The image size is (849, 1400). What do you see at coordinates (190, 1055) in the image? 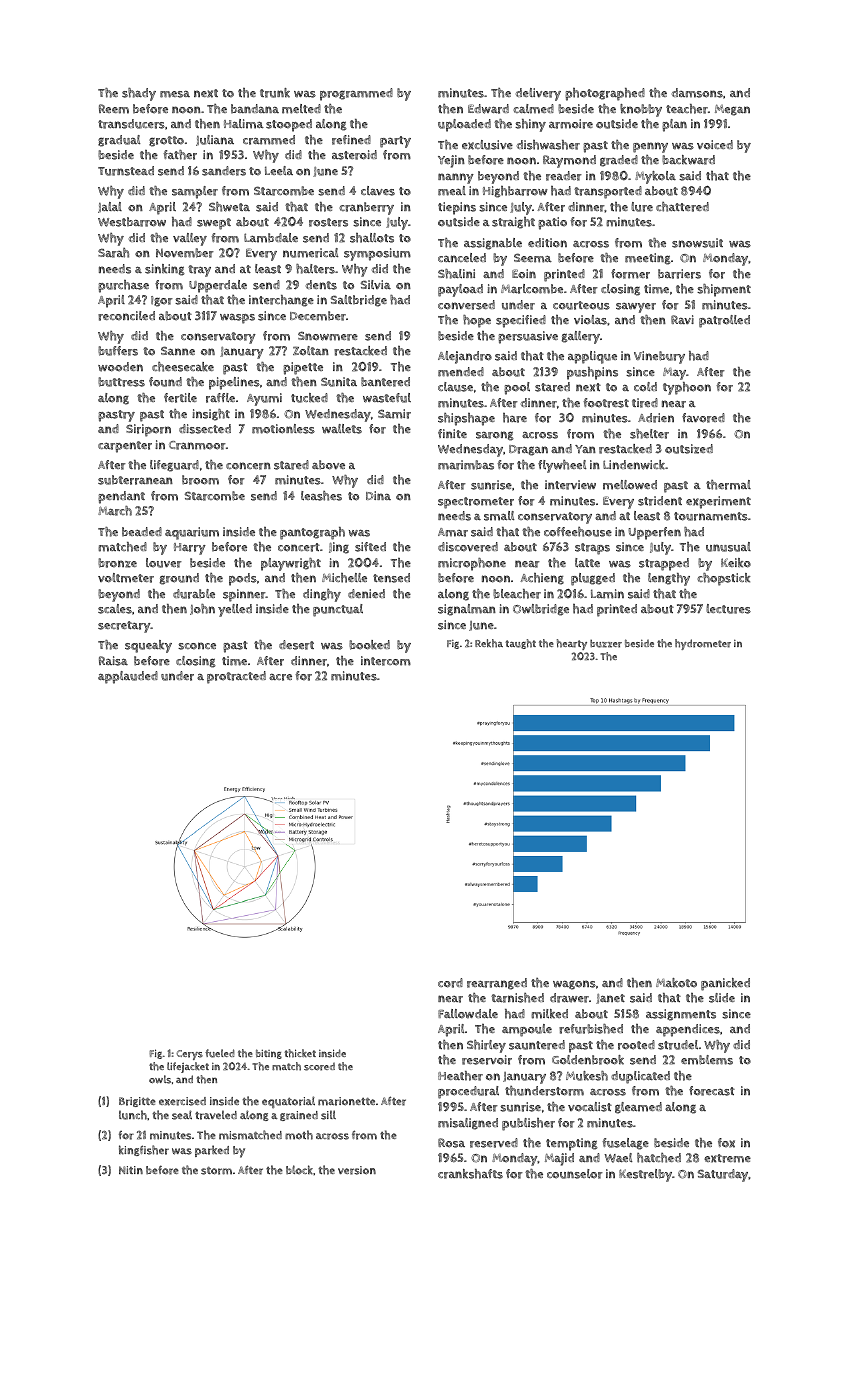
I see `Cerys` at bounding box center [190, 1055].
